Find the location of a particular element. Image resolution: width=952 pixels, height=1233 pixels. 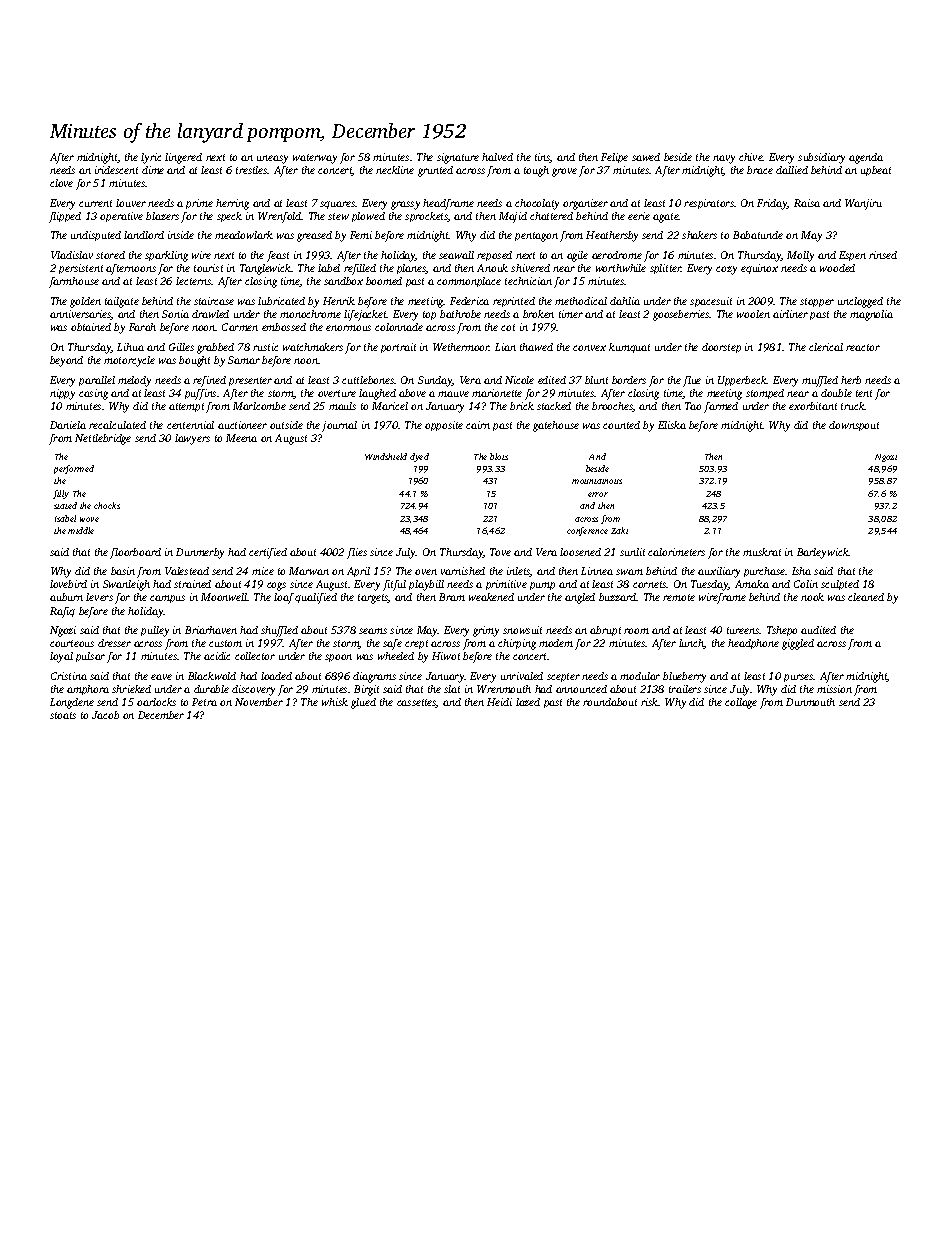

neckline is located at coordinates (395, 170).
